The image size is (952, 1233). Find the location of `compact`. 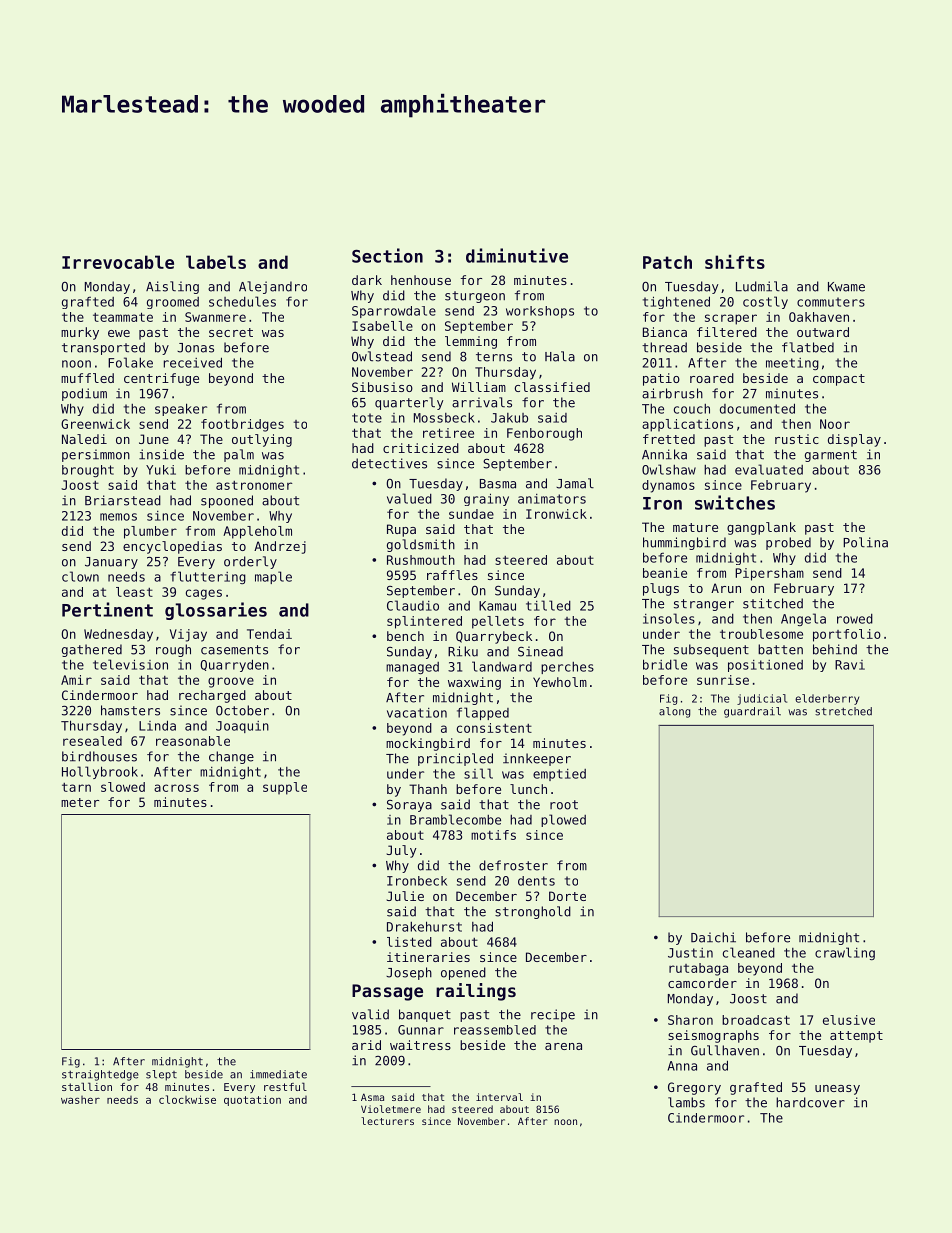

compact is located at coordinates (839, 380).
